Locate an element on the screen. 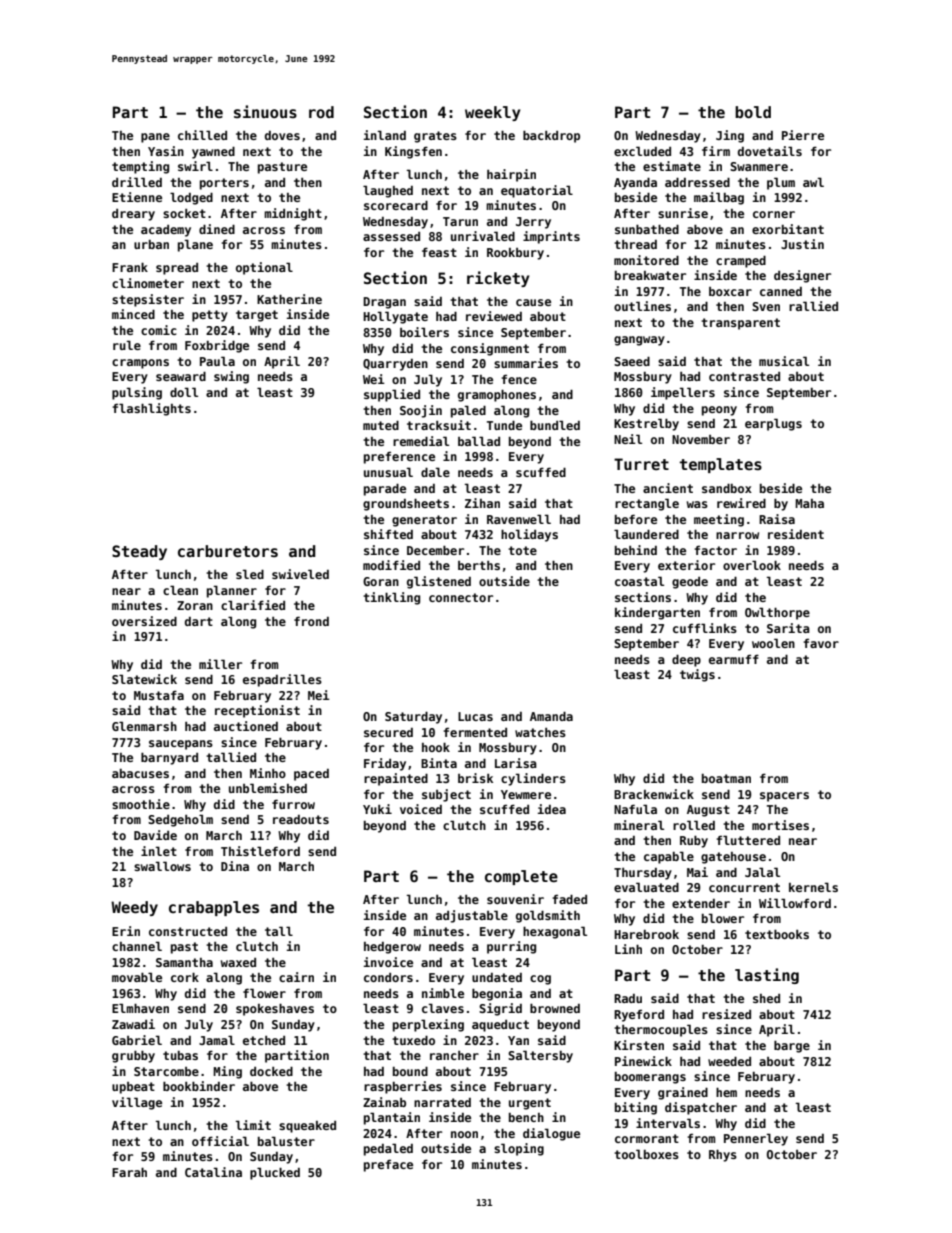  textbooks is located at coordinates (777, 934).
